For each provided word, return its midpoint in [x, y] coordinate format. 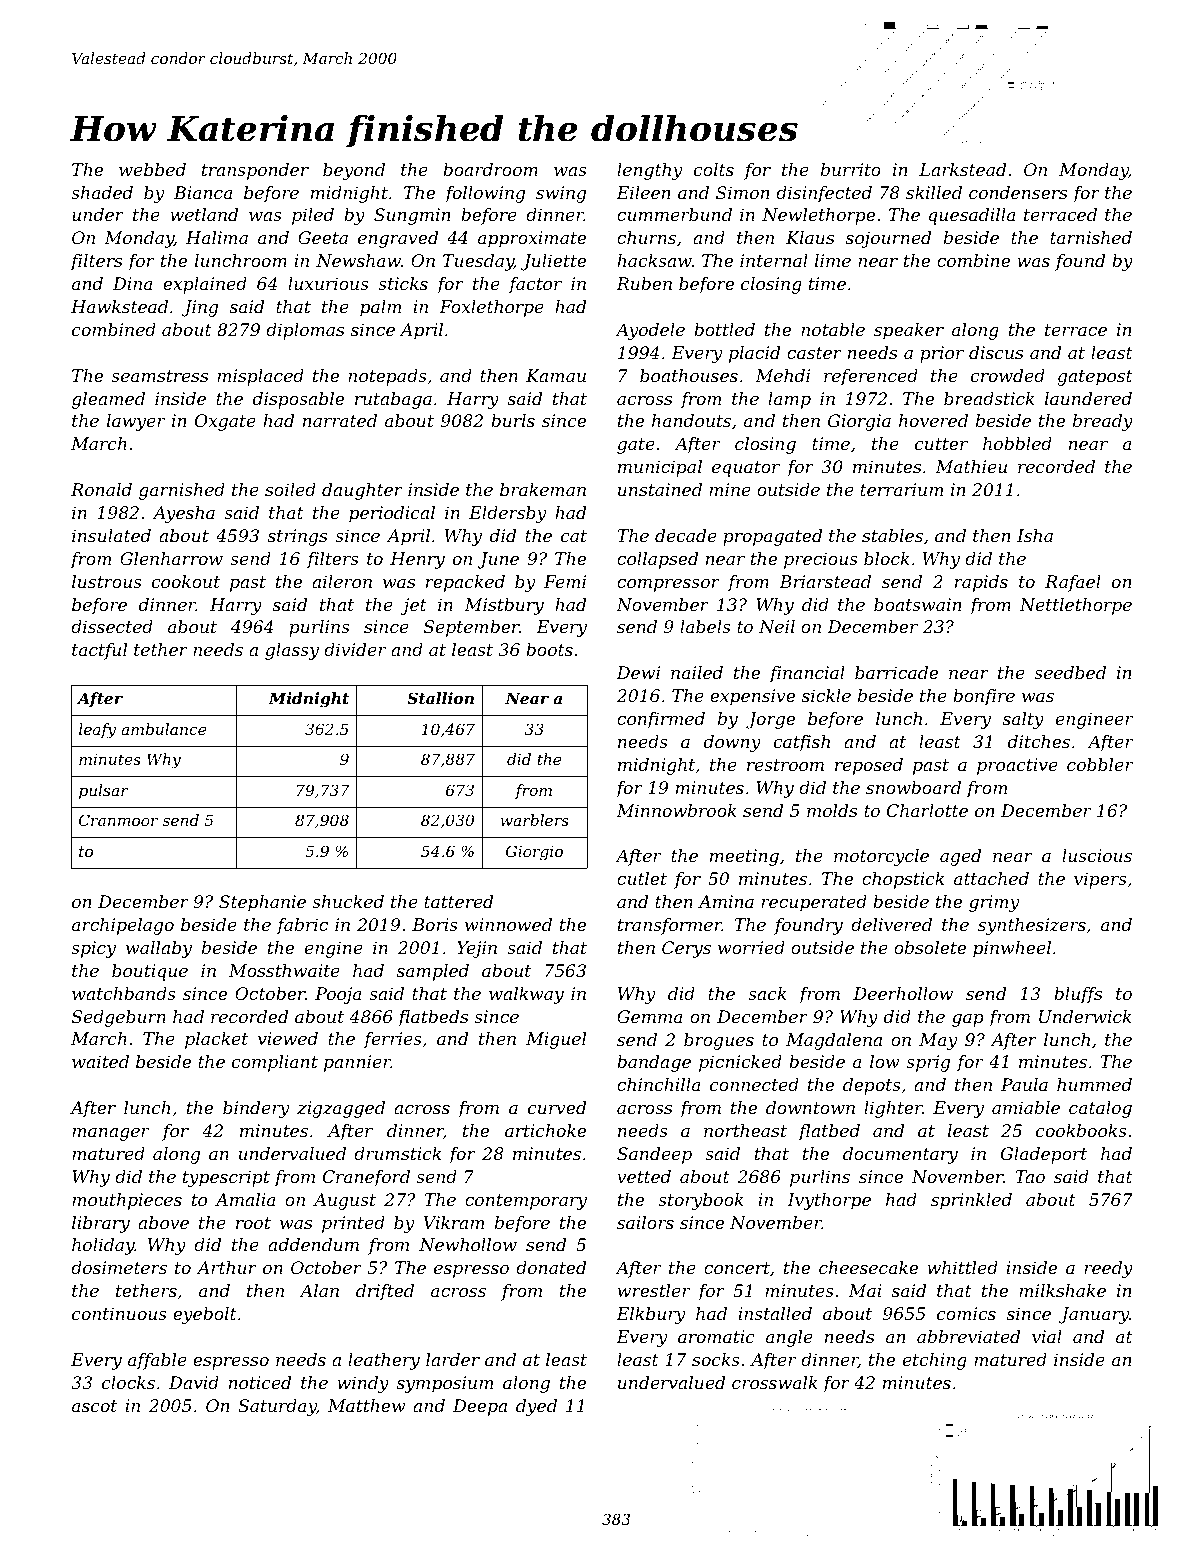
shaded [102, 192]
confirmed [661, 720]
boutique [150, 972]
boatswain [918, 604]
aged [960, 857]
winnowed [508, 924]
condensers [1018, 192]
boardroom [490, 169]
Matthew [367, 1405]
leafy [97, 731]
